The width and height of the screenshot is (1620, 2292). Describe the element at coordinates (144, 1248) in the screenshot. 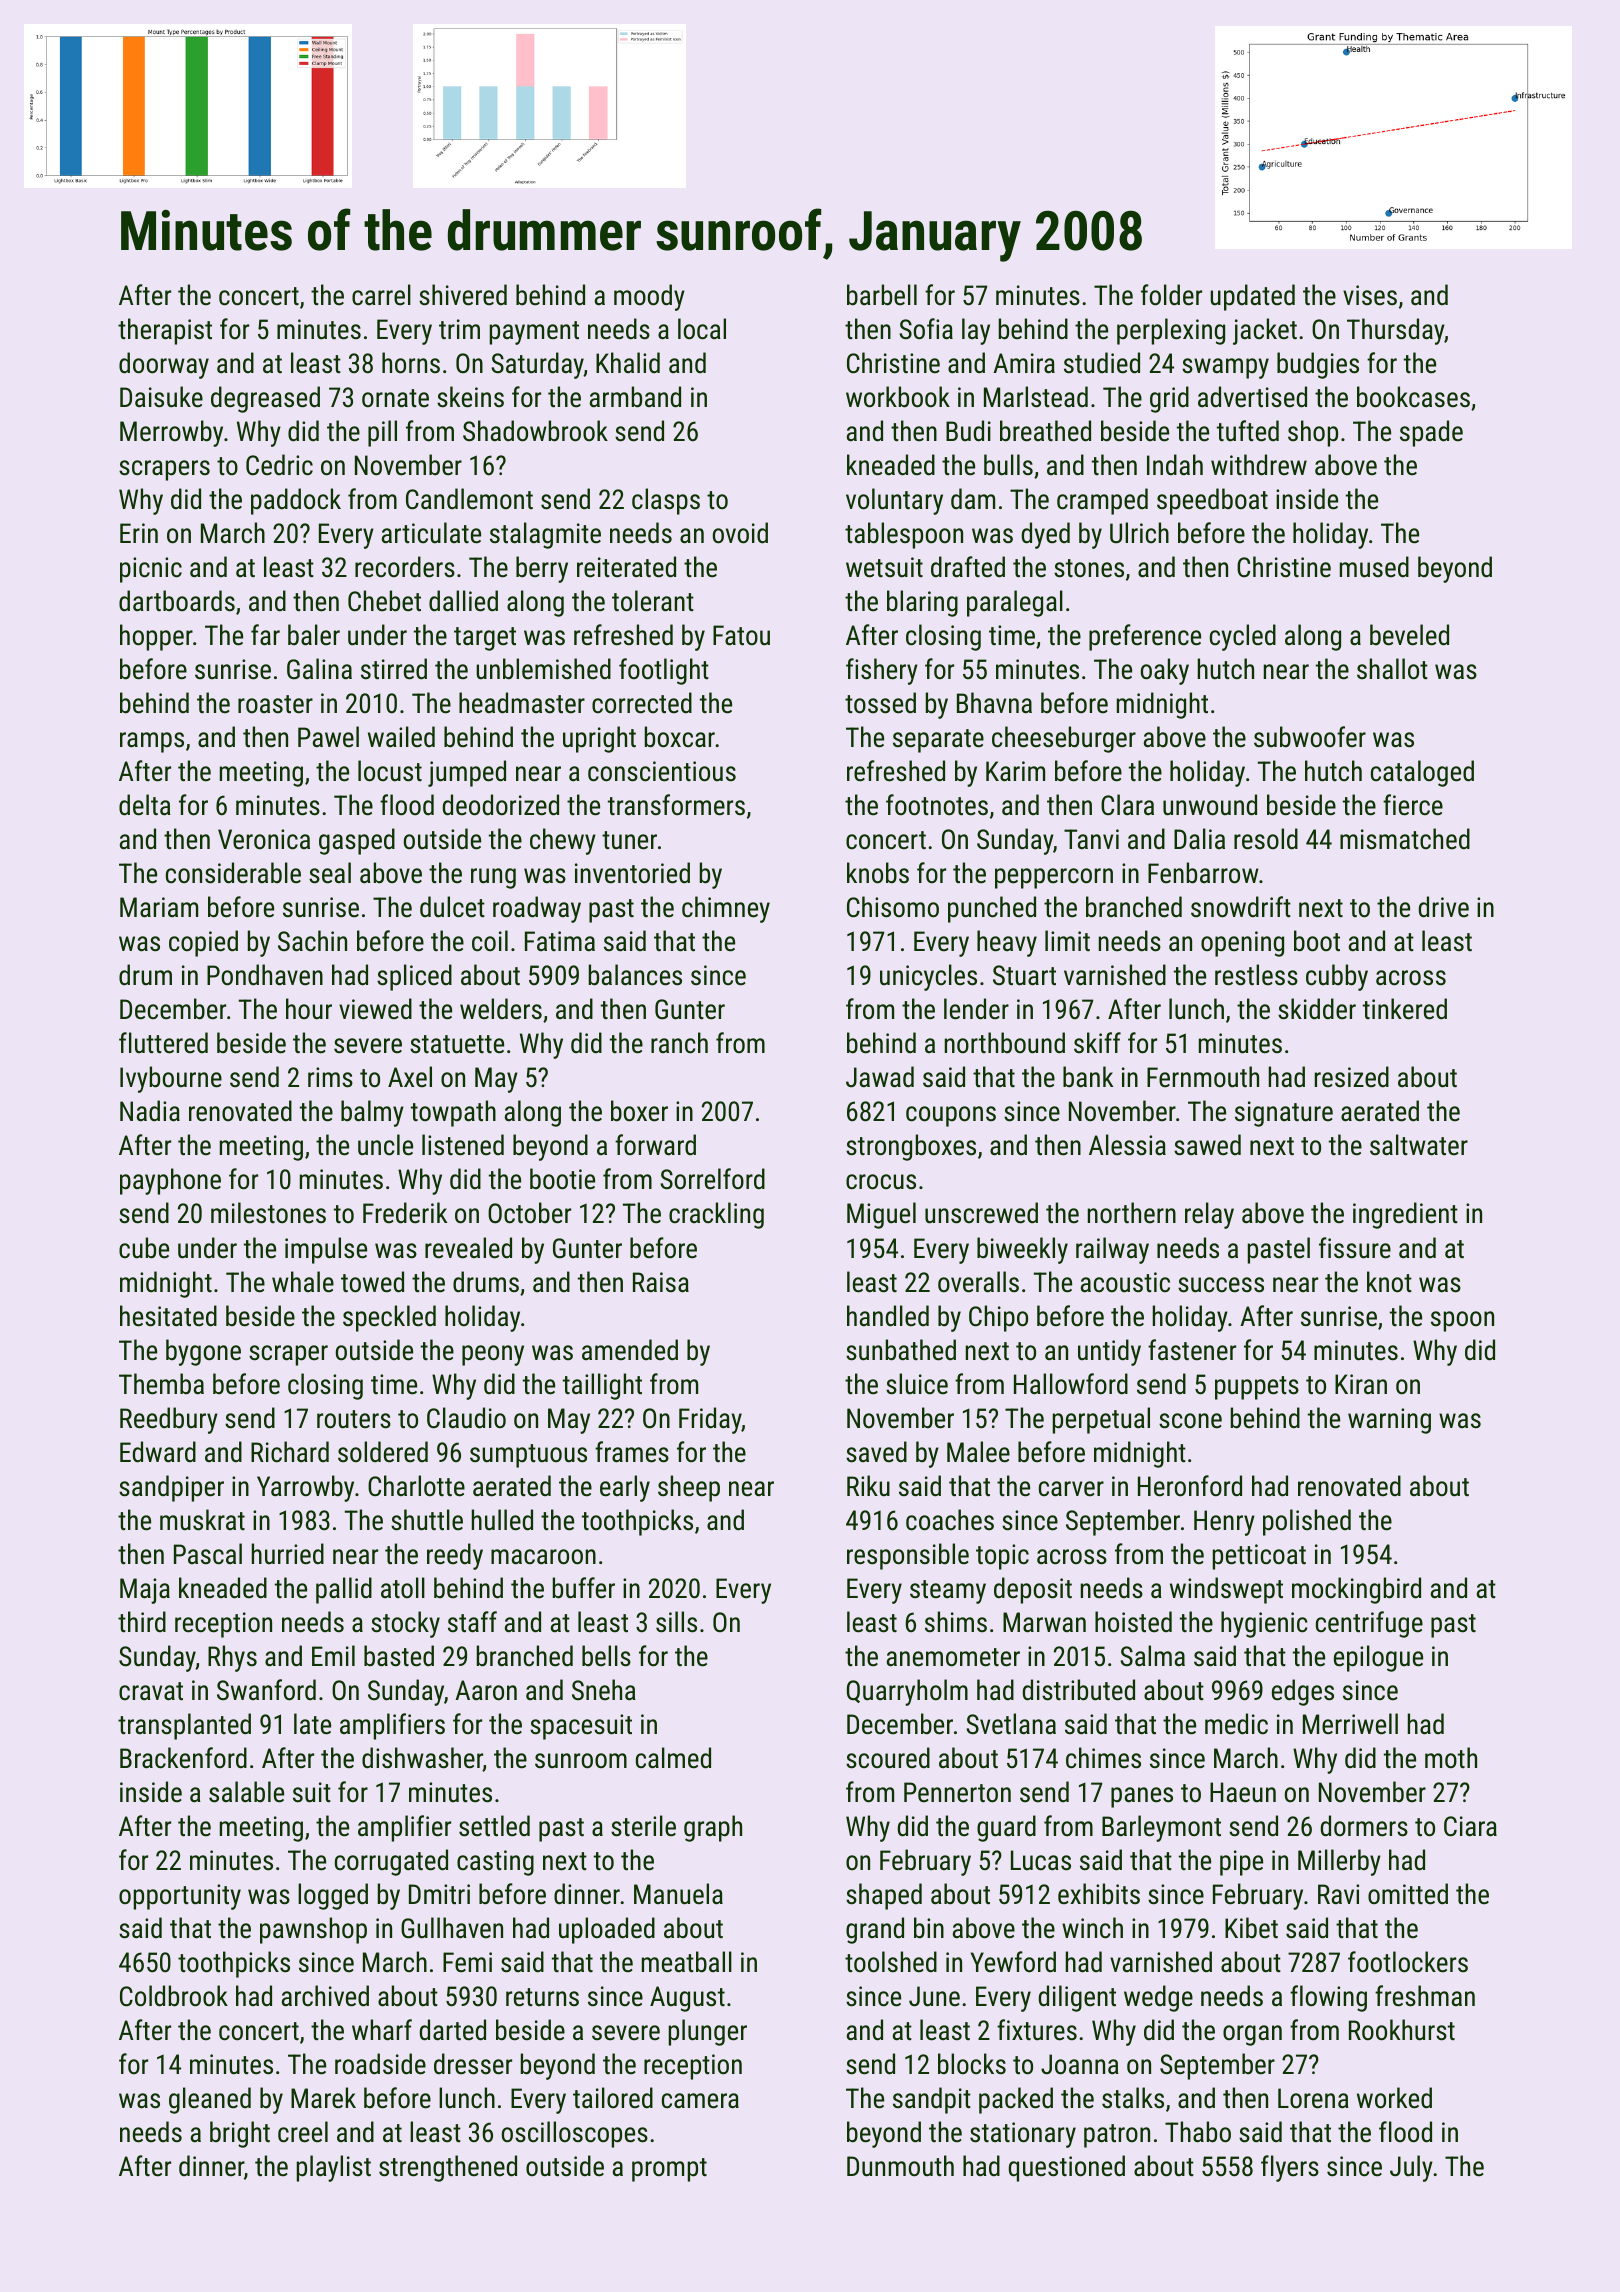

I see `cube` at that location.
